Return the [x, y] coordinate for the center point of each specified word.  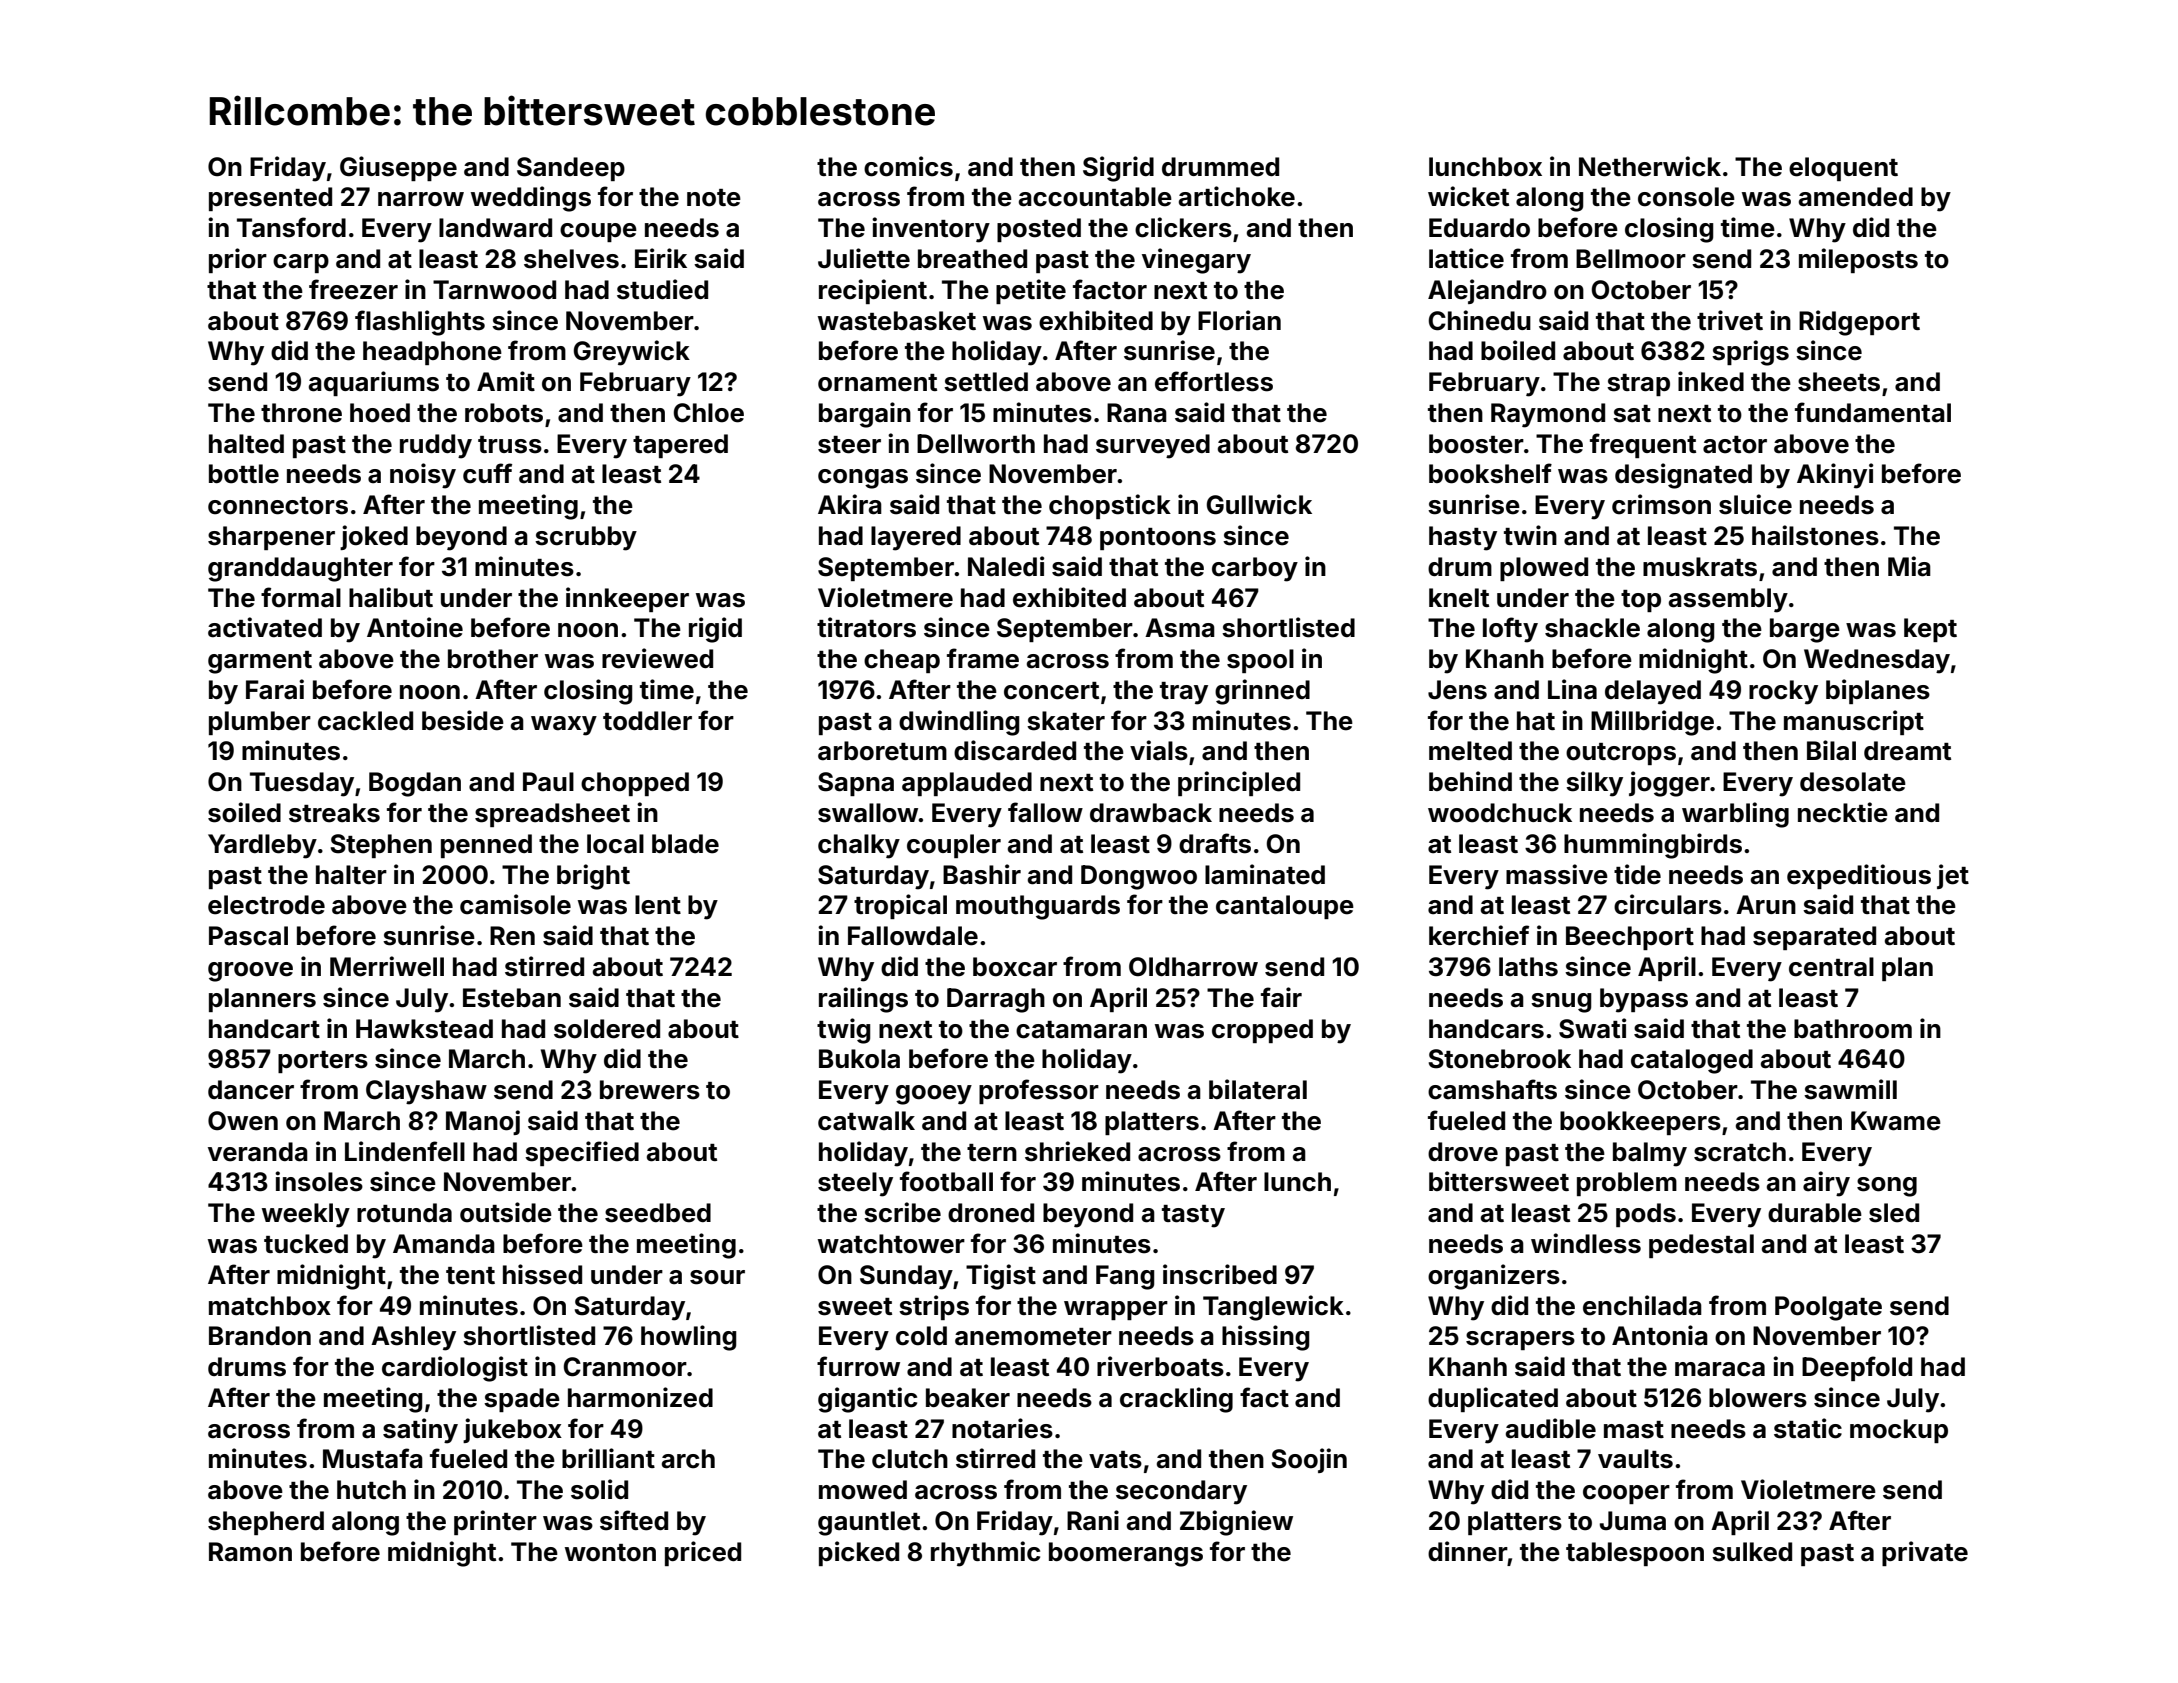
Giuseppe [398, 168]
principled [1239, 783]
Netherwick [1650, 166]
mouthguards [1038, 907]
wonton [610, 1553]
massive [1557, 874]
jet [1953, 876]
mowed [863, 1490]
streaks [334, 813]
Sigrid [1118, 169]
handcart [264, 1029]
